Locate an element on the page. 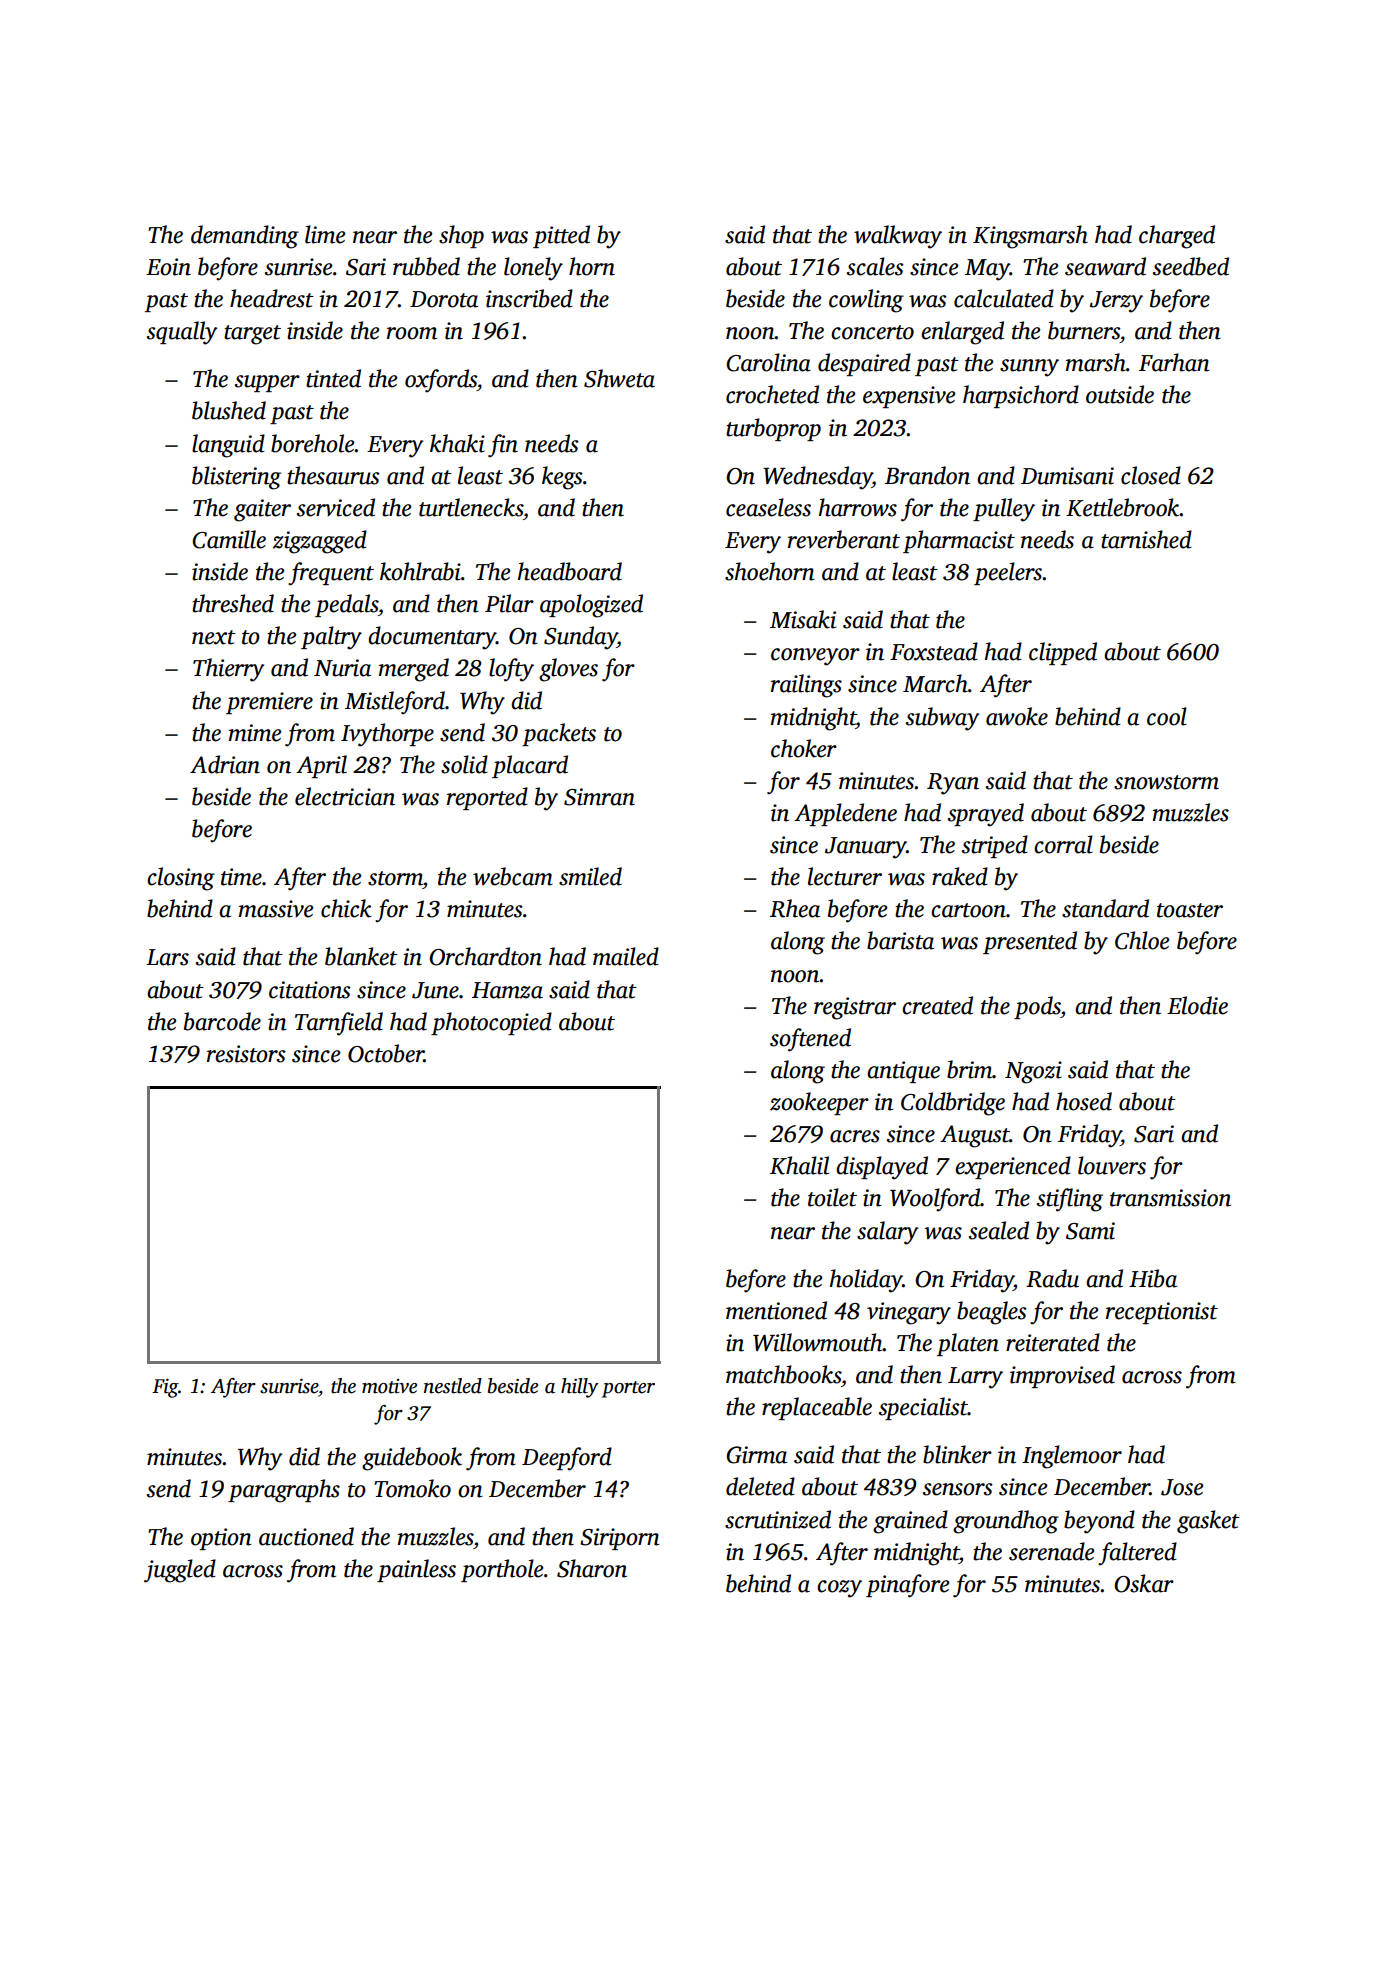 Image resolution: width=1386 pixels, height=1969 pixels. pitted is located at coordinates (561, 236).
